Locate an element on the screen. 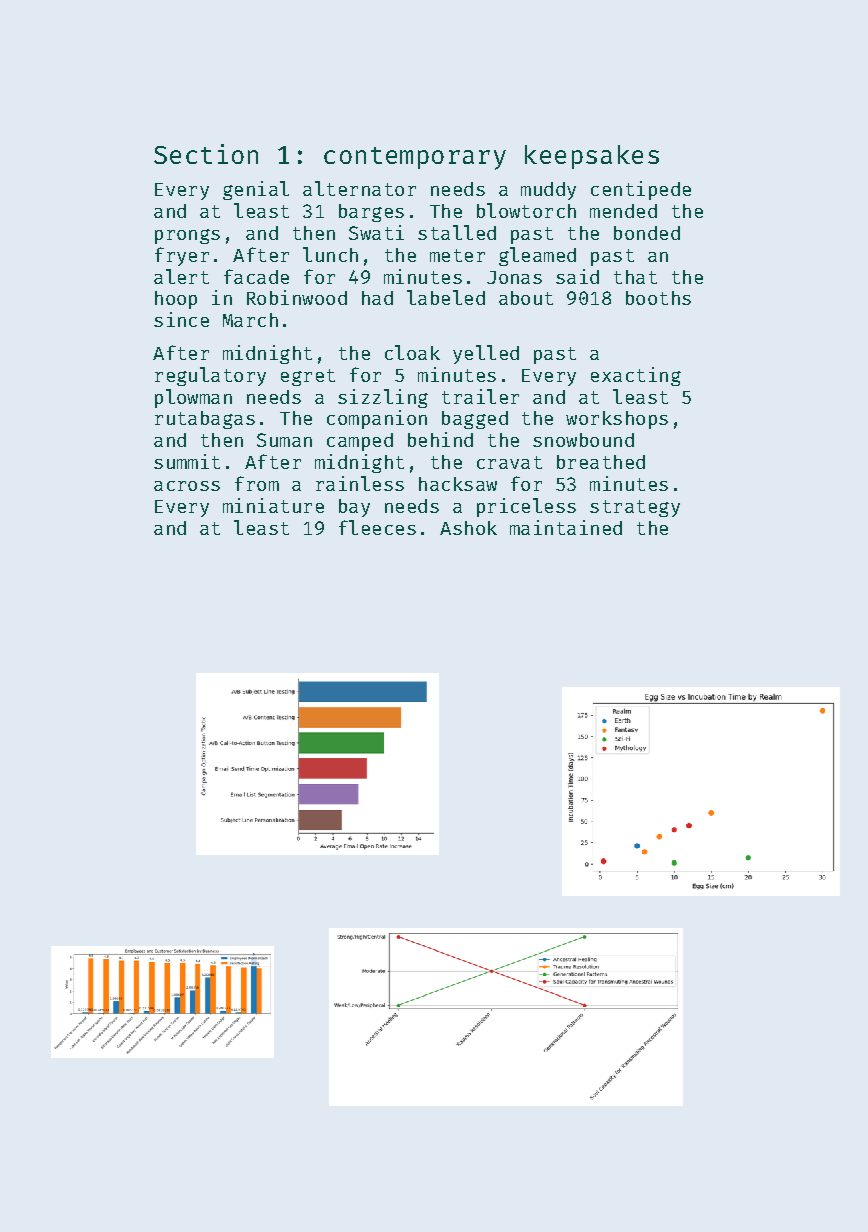  keepsakes is located at coordinates (592, 157).
